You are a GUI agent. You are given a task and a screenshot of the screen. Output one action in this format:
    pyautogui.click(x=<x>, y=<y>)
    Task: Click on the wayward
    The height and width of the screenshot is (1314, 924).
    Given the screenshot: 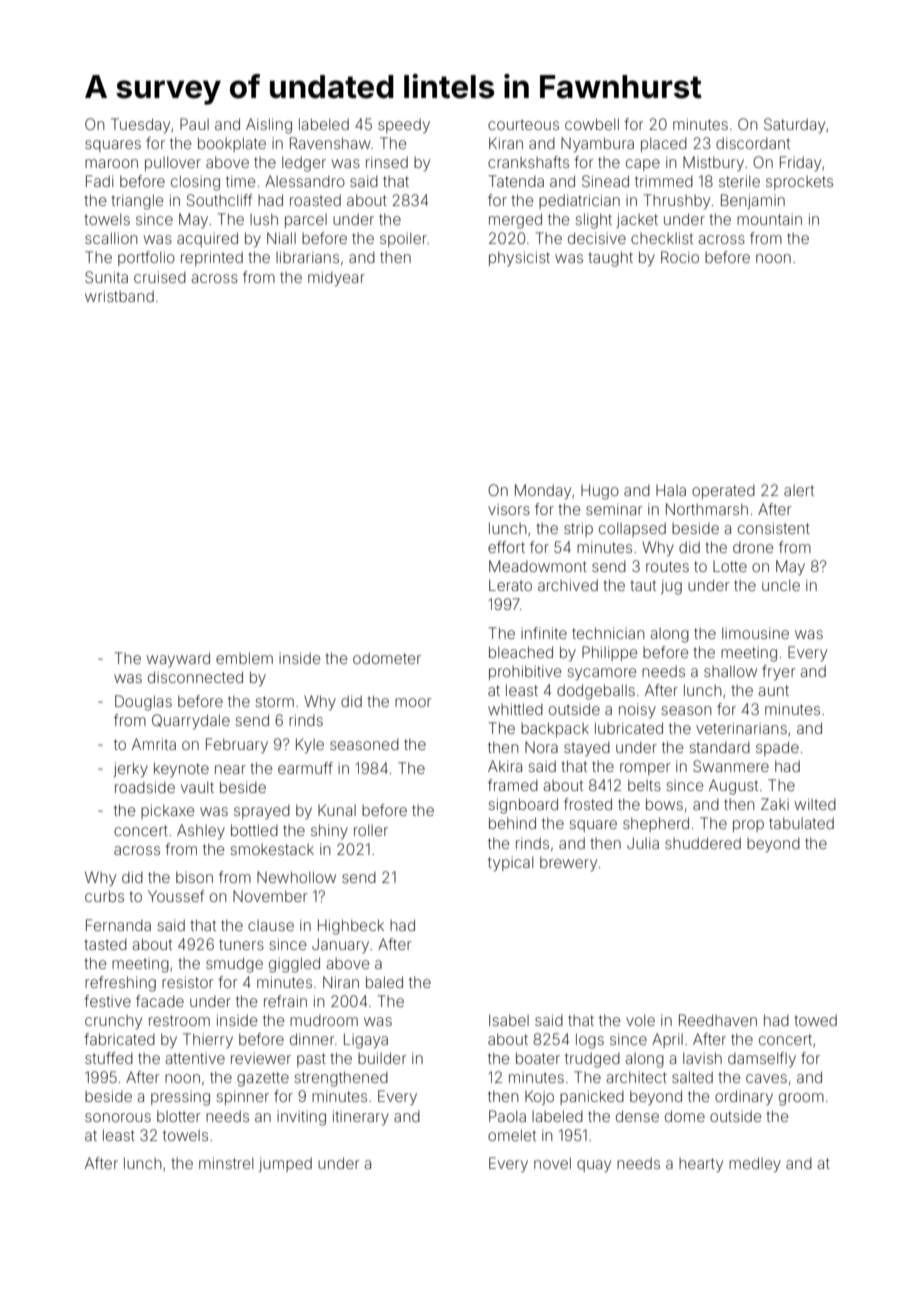 What is the action you would take?
    pyautogui.click(x=178, y=659)
